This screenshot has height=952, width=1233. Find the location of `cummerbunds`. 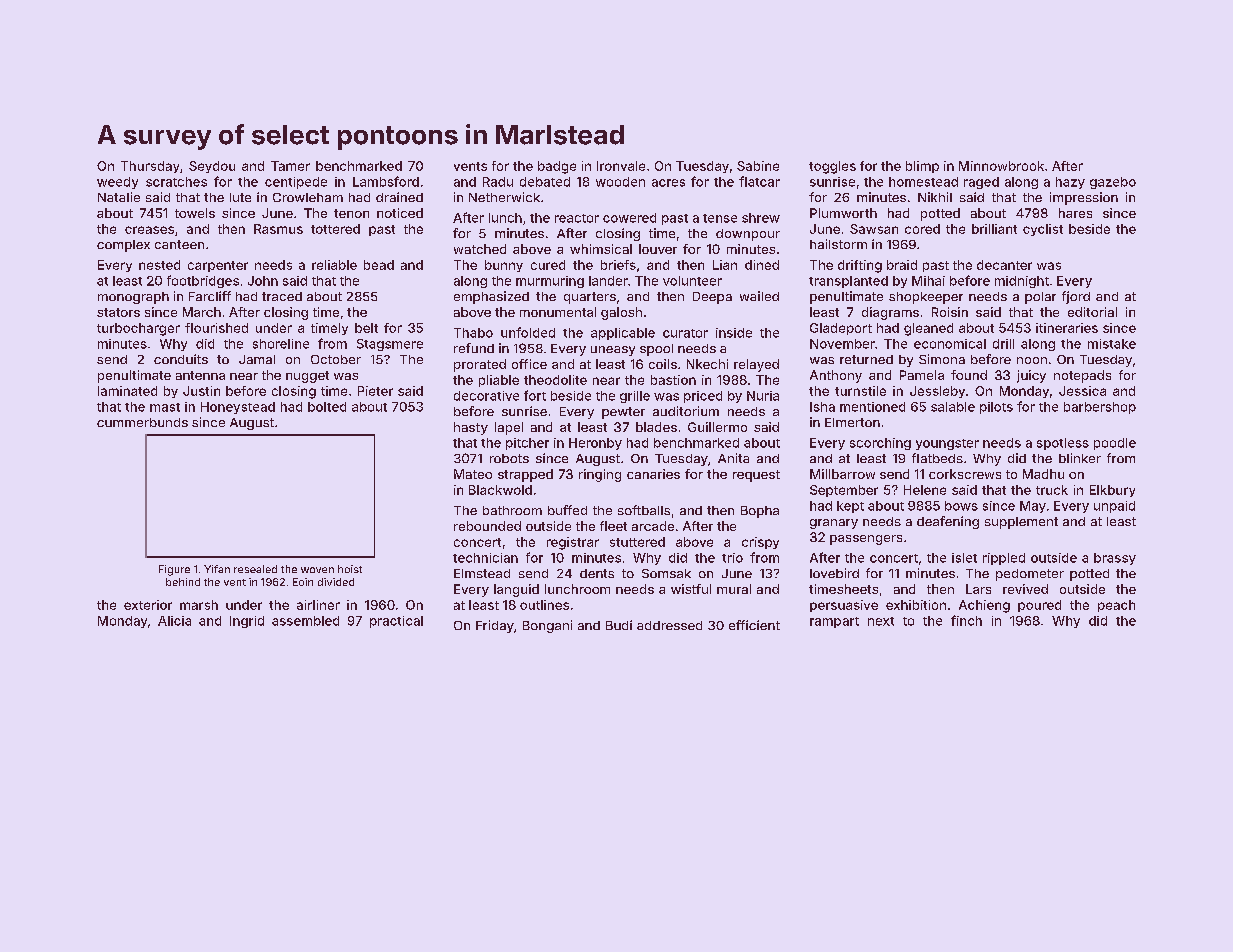

cummerbunds is located at coordinates (142, 422).
